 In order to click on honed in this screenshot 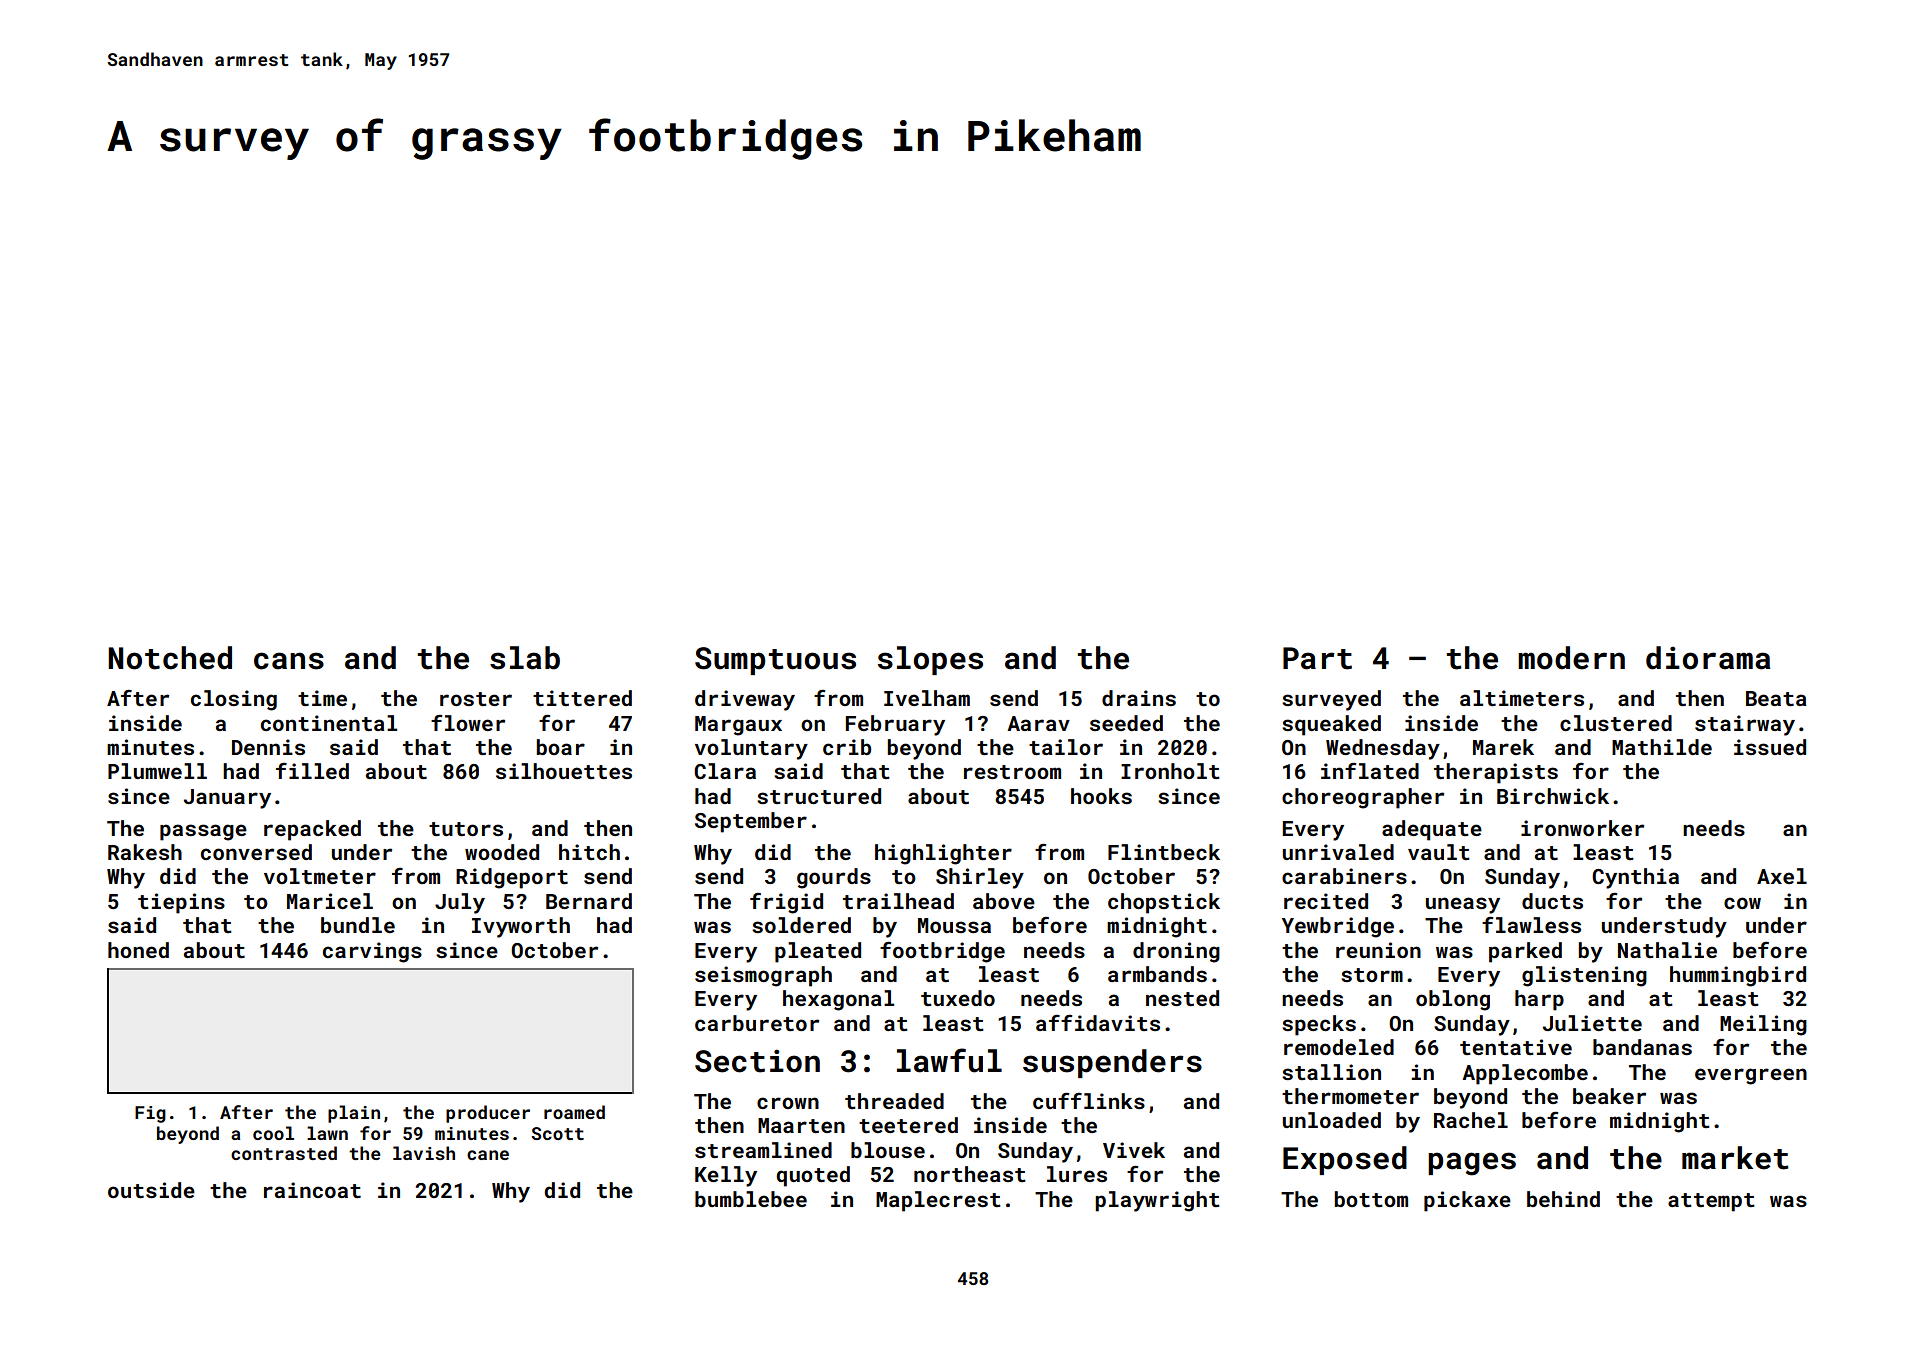, I will do `click(138, 950)`.
